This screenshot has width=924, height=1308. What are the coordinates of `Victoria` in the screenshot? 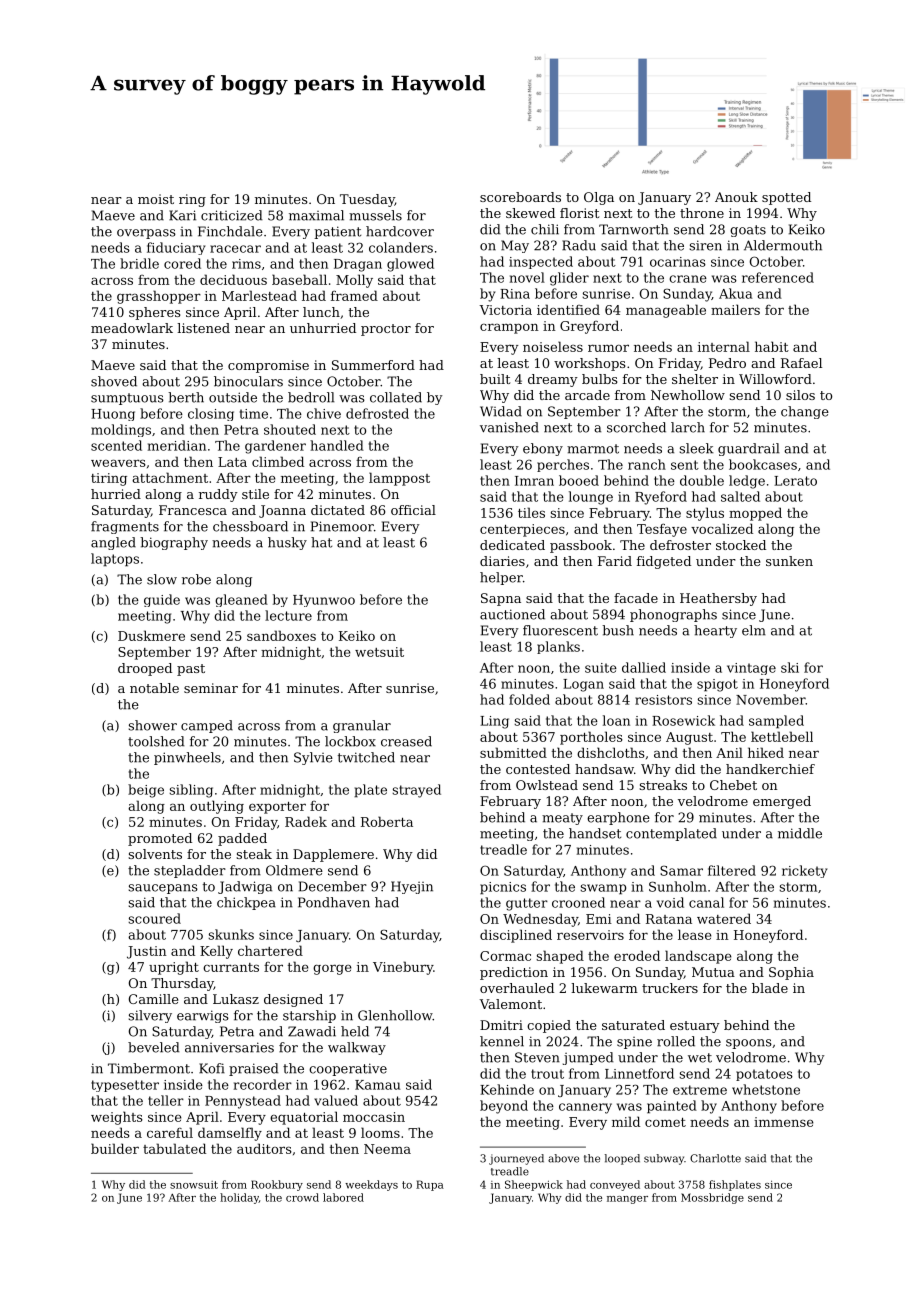 It's located at (505, 310).
